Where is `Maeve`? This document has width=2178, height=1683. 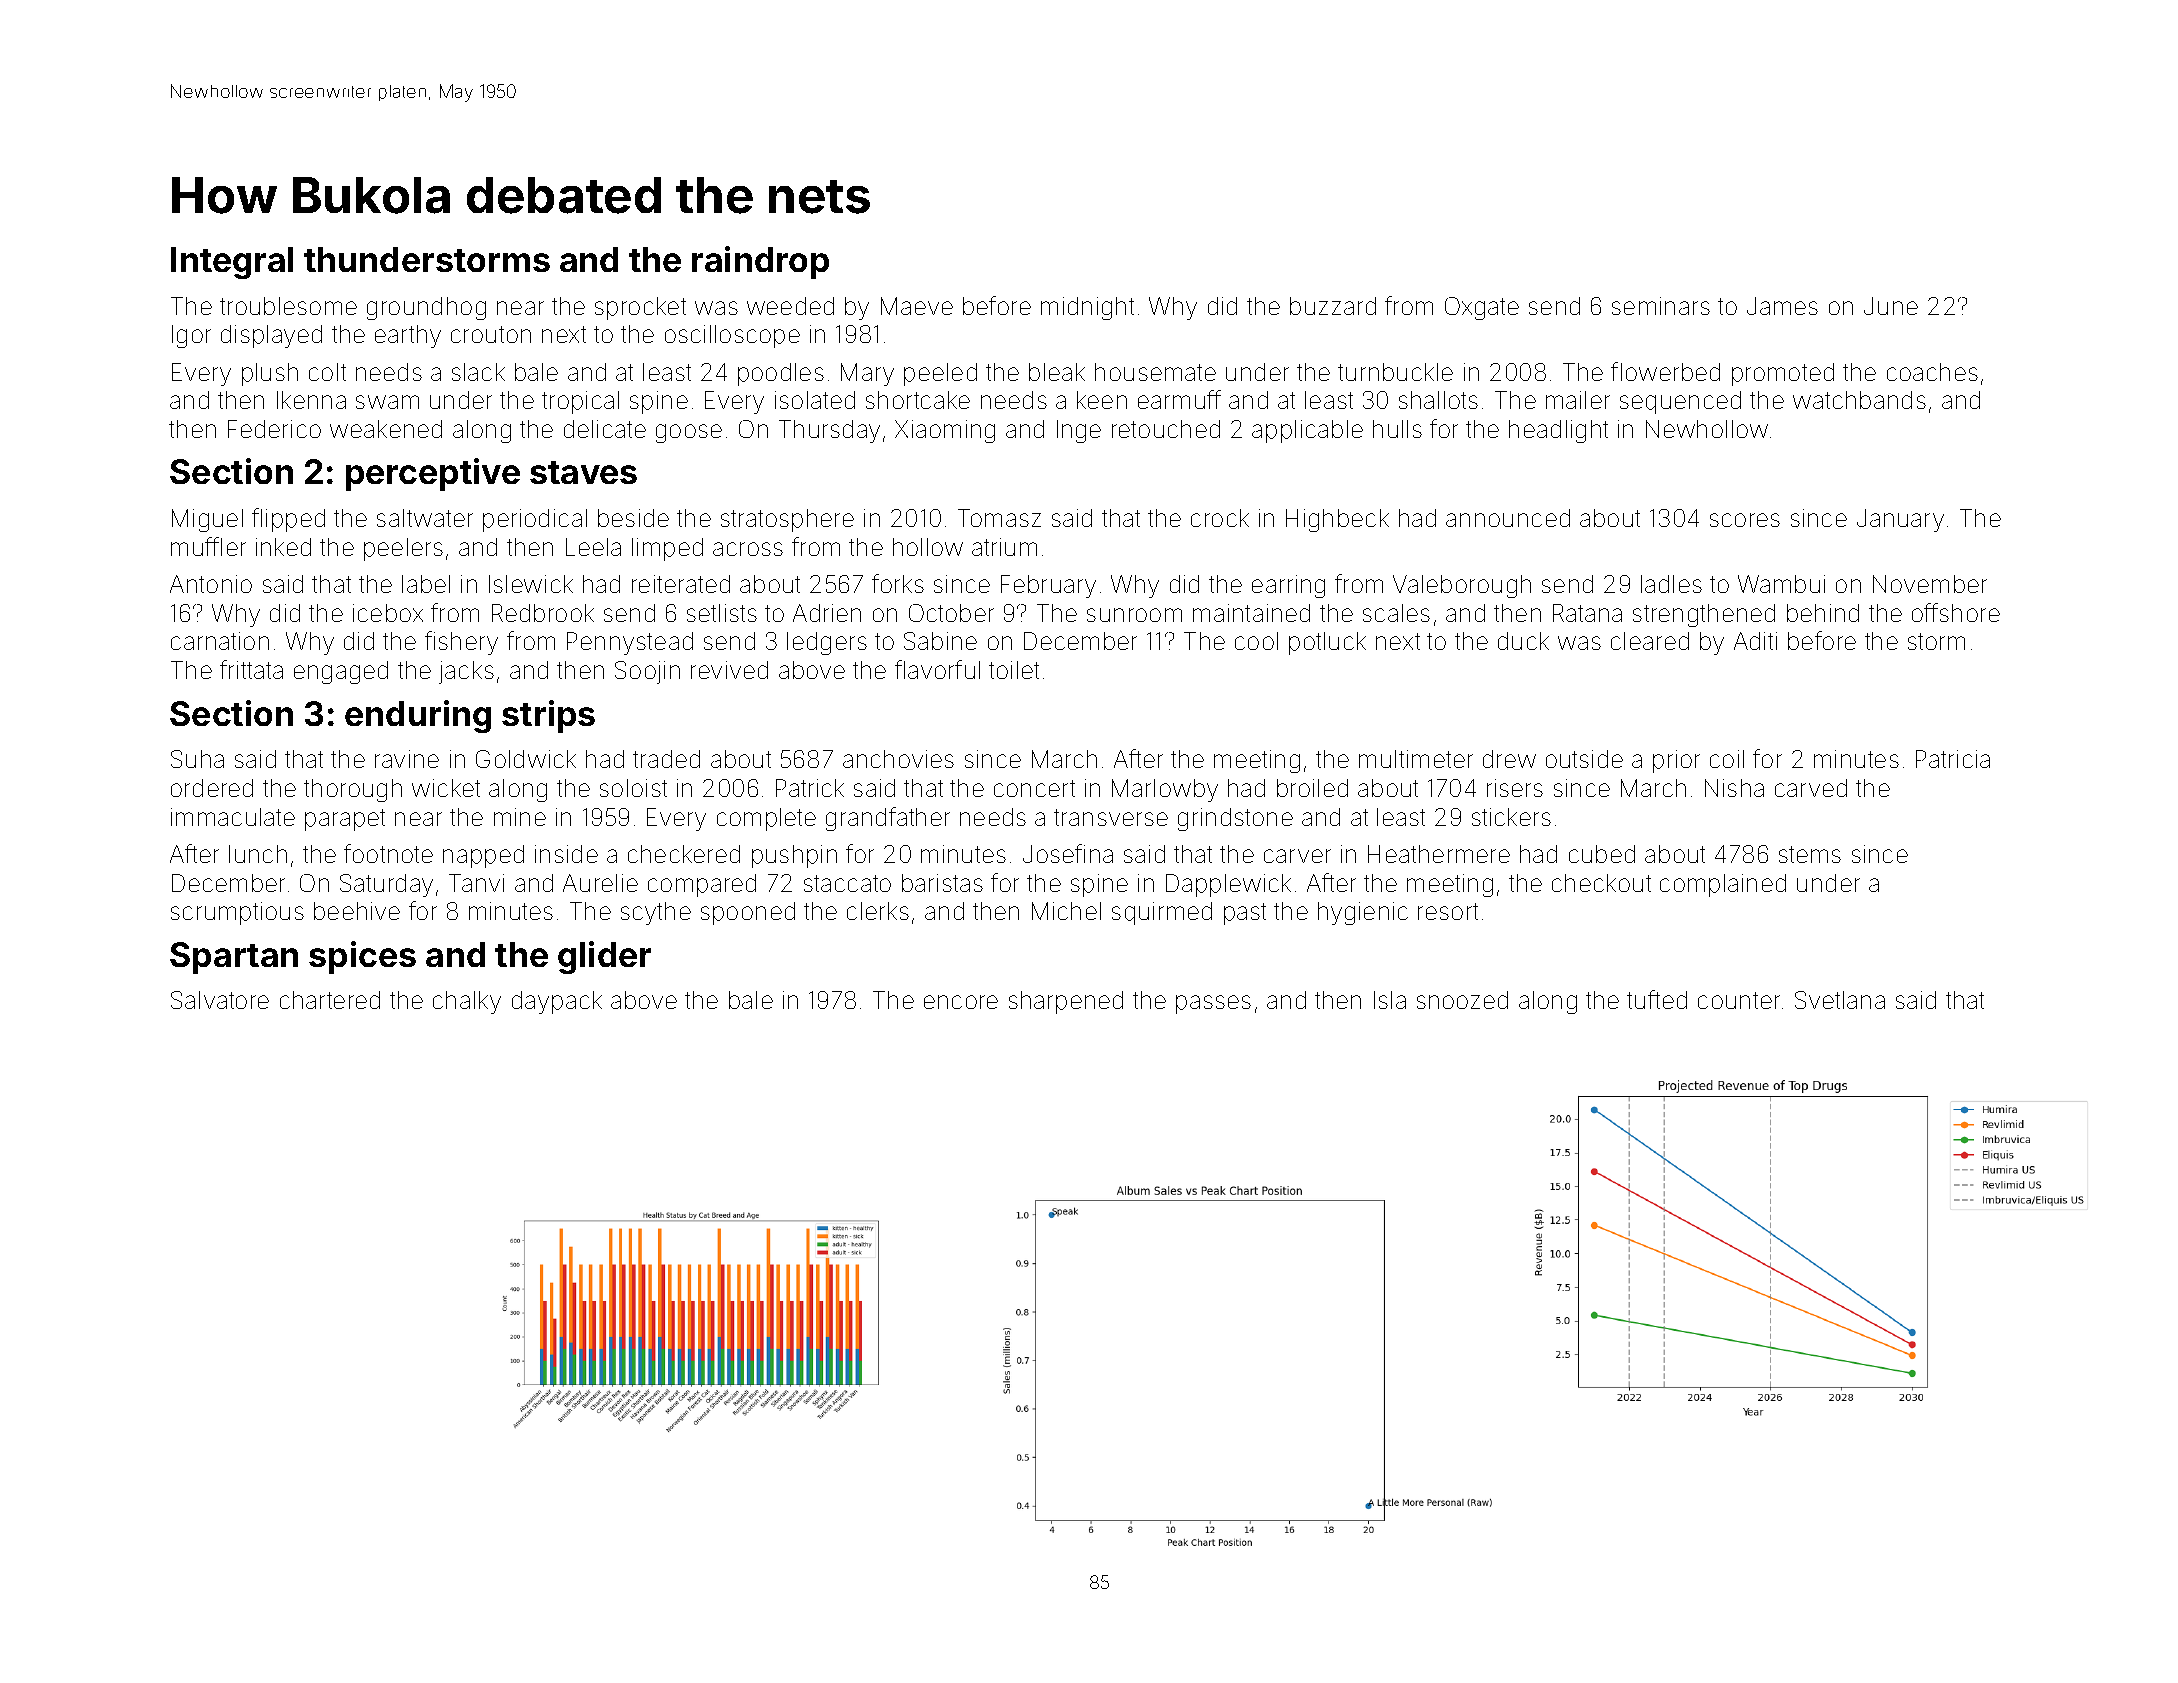
Maeve is located at coordinates (917, 306).
